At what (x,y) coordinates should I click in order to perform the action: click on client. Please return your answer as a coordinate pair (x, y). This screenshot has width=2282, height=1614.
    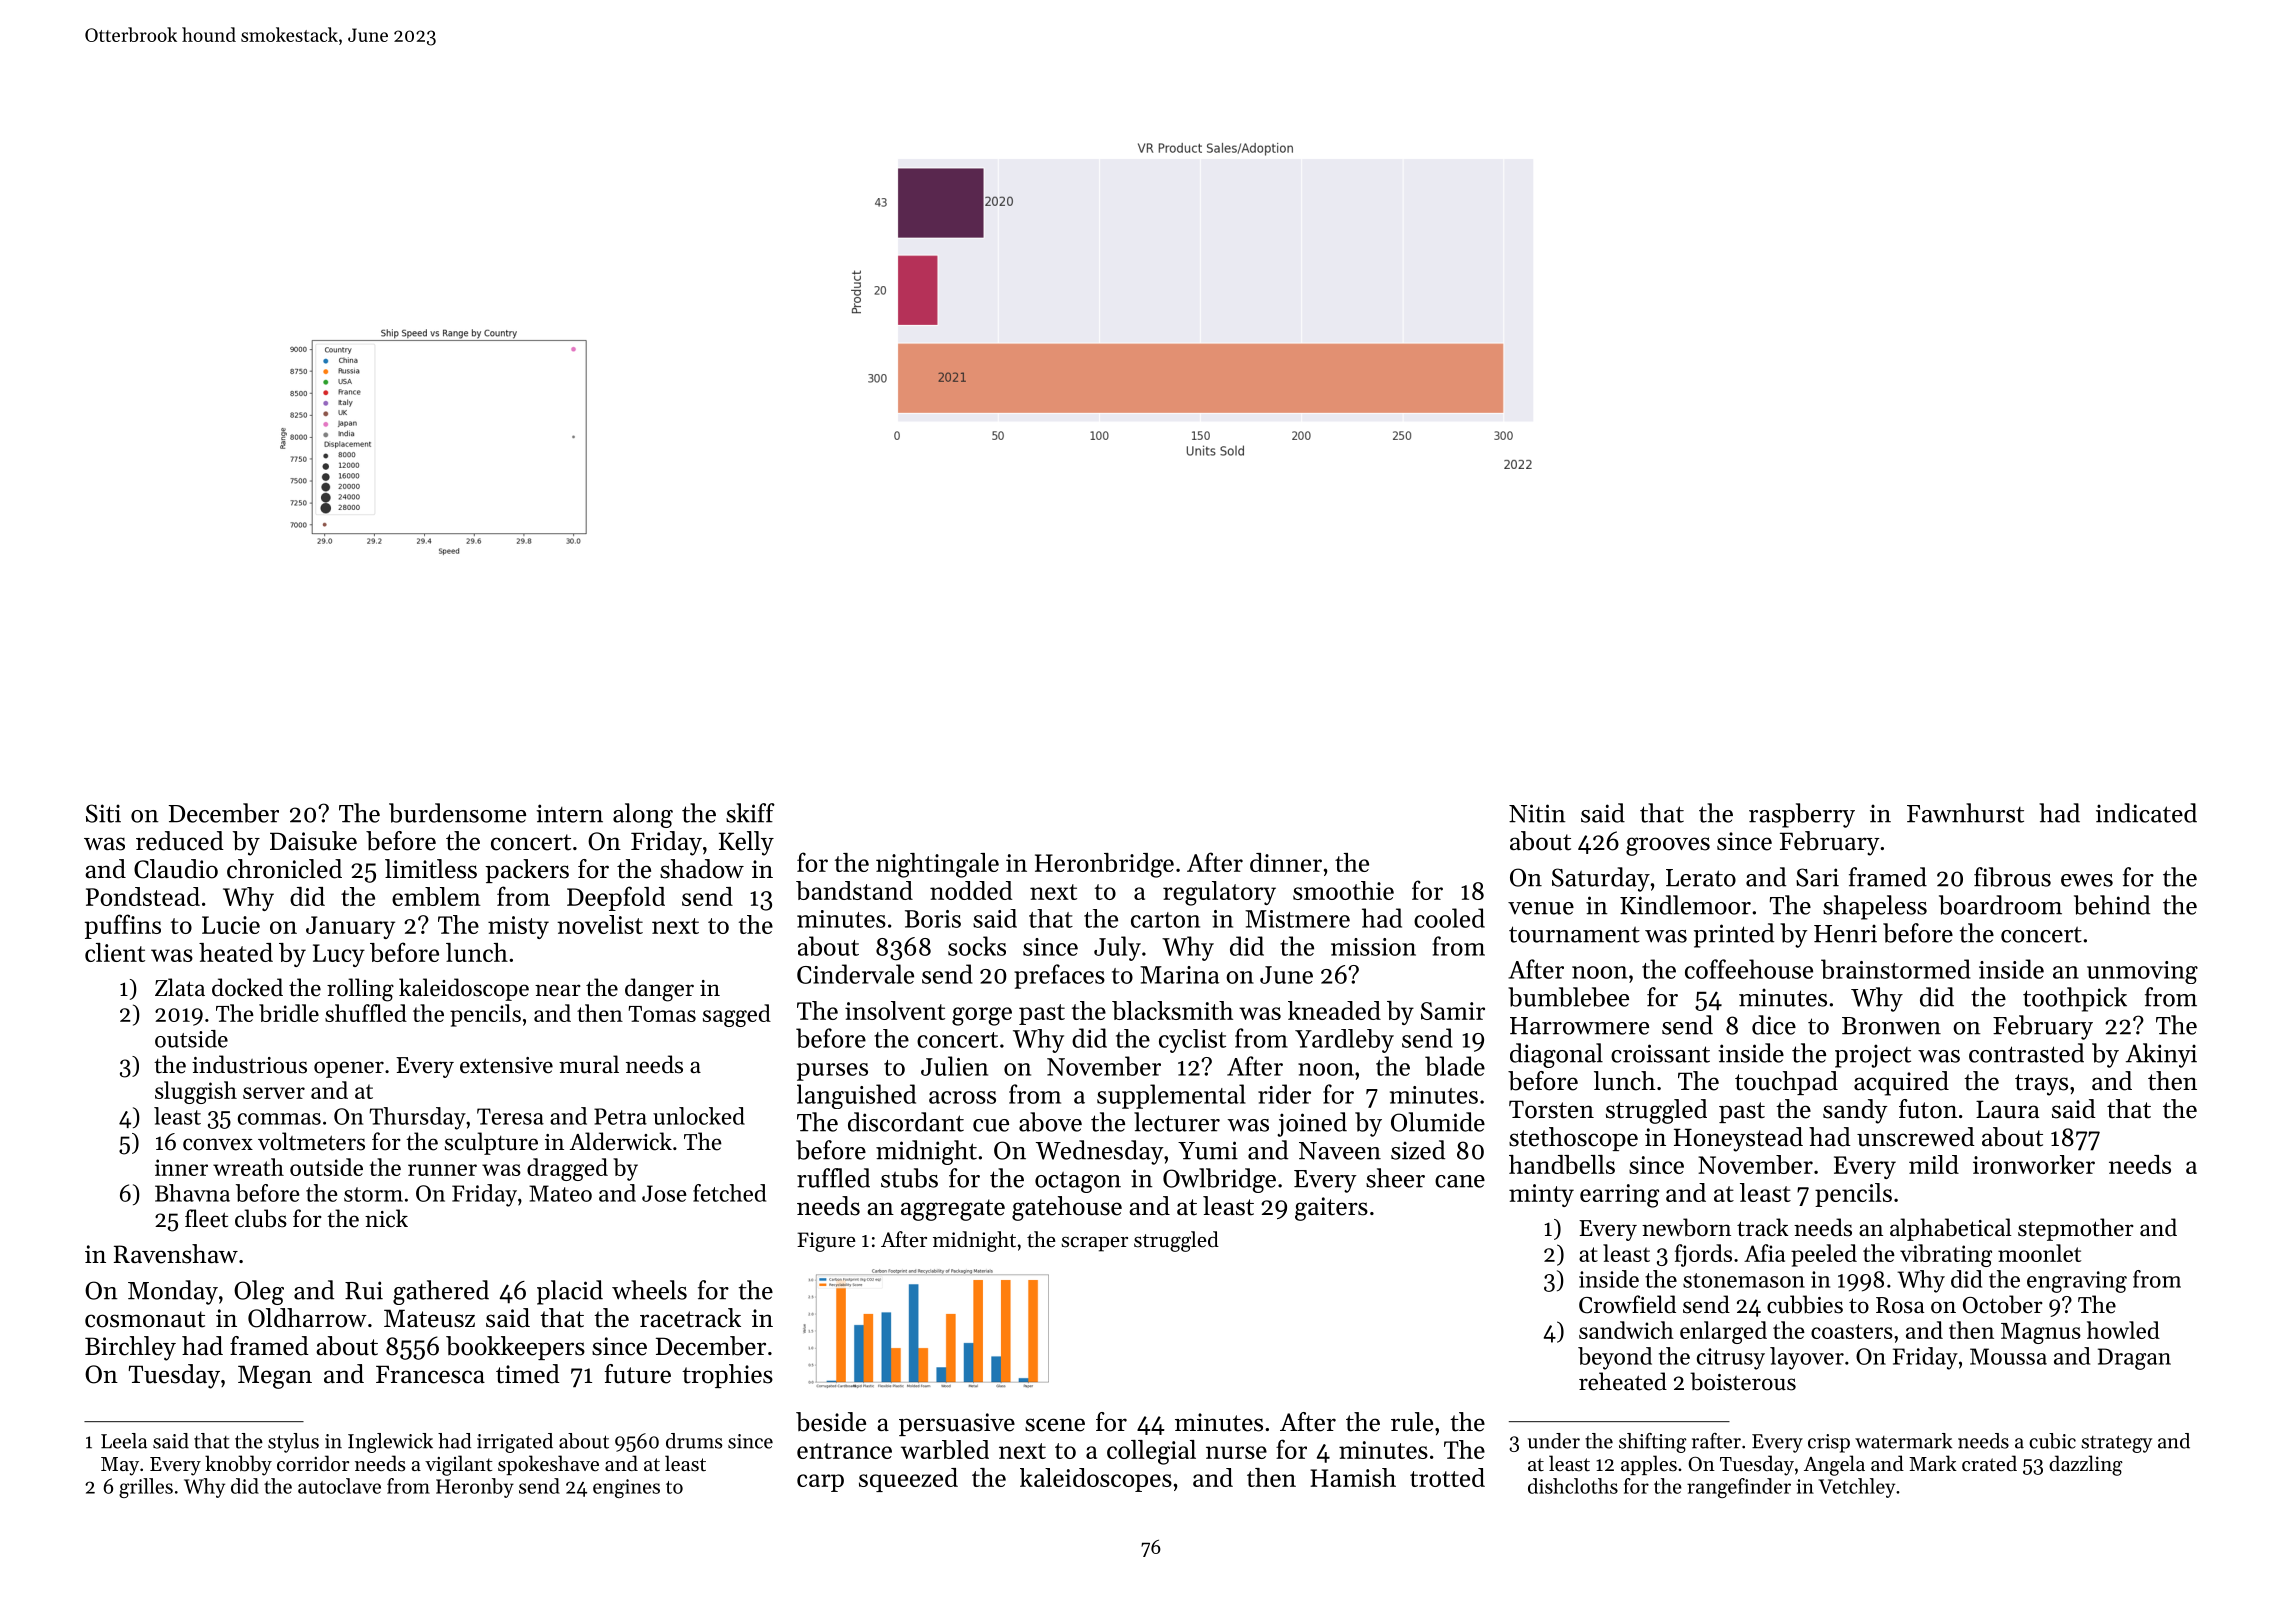
    Looking at the image, I should click on (115, 952).
